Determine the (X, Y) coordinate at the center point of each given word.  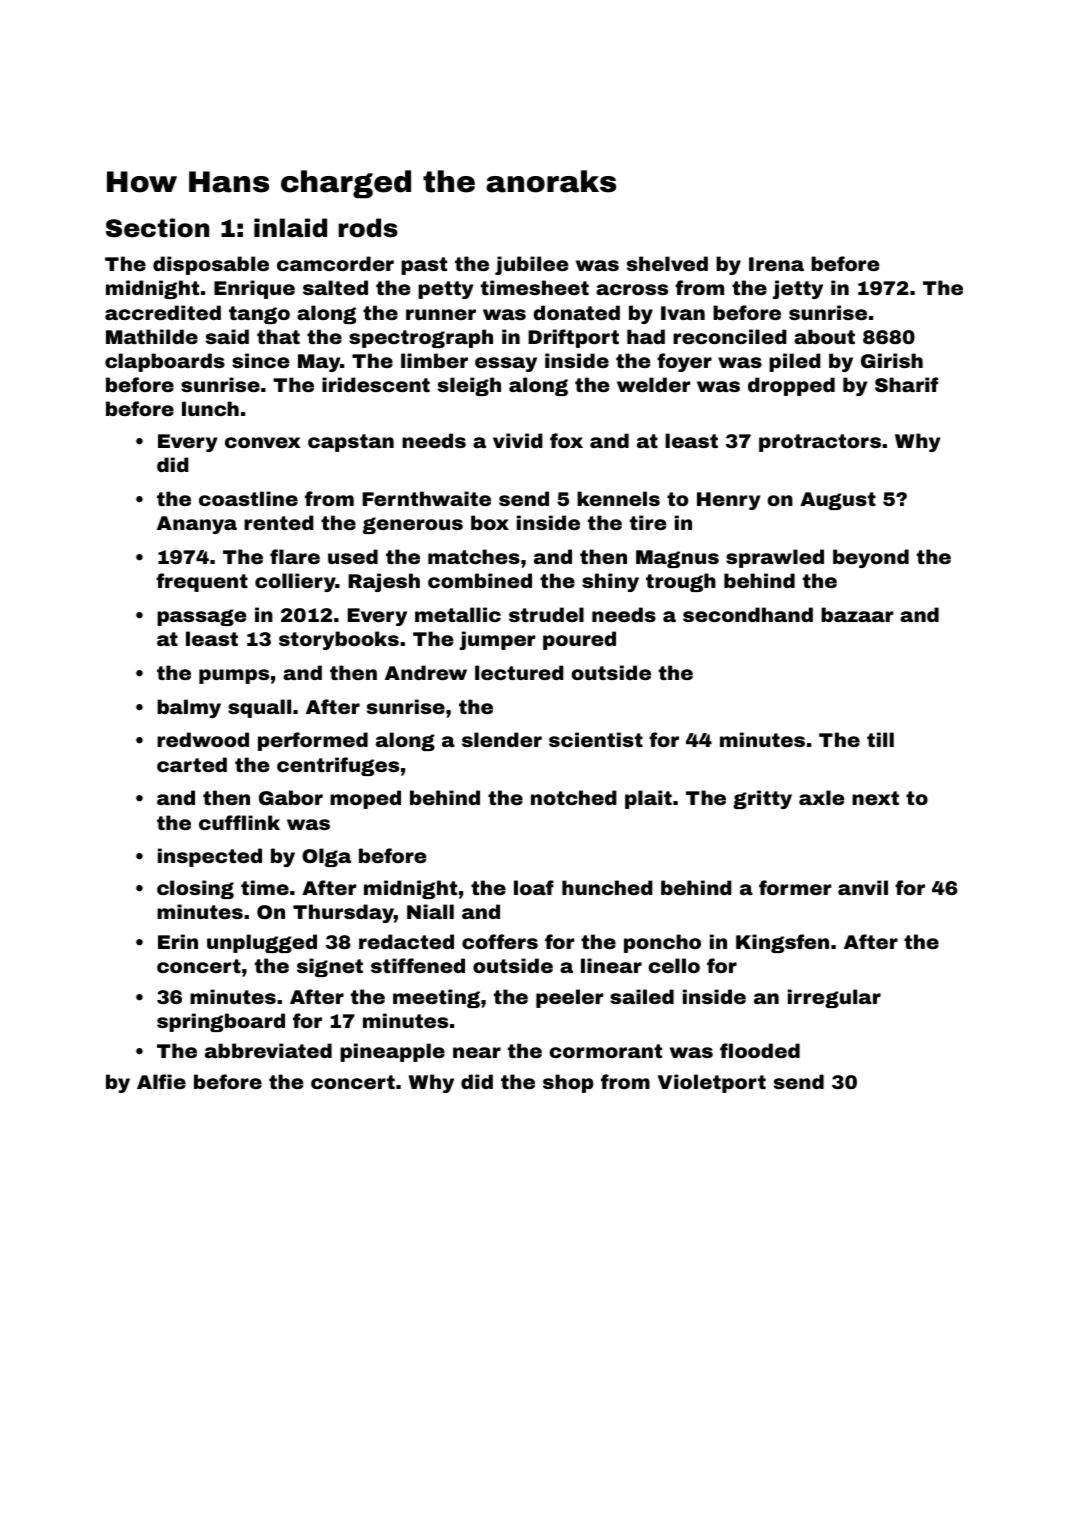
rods (368, 228)
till (880, 739)
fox (566, 440)
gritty (762, 799)
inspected (210, 857)
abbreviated (268, 1050)
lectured (519, 672)
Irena (776, 264)
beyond (871, 558)
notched (574, 797)
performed (313, 741)
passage (201, 617)
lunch (210, 408)
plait (648, 799)
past (424, 266)
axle (821, 797)
